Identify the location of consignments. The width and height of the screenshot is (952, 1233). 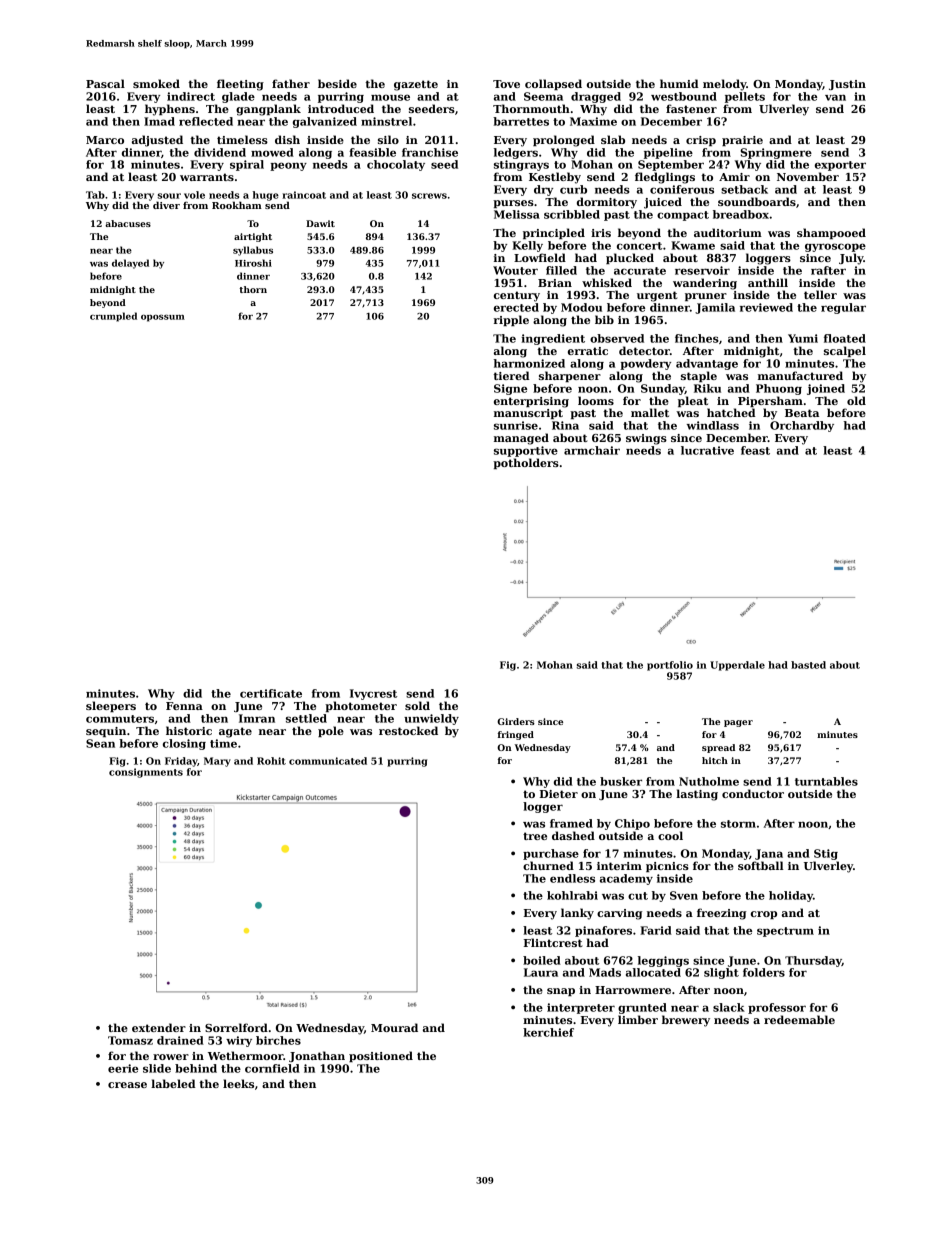
(146, 773).
